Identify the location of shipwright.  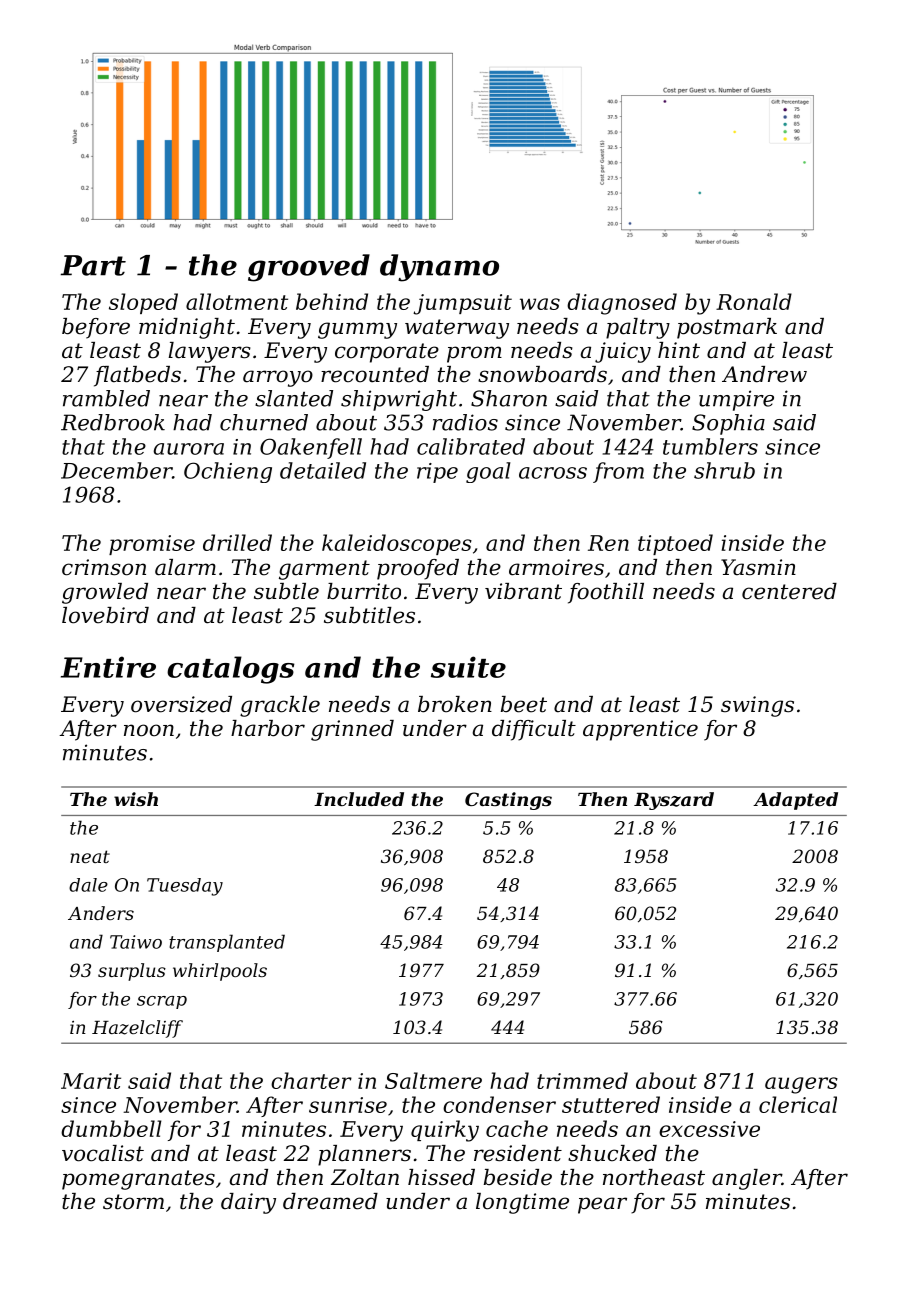
(399, 400).
